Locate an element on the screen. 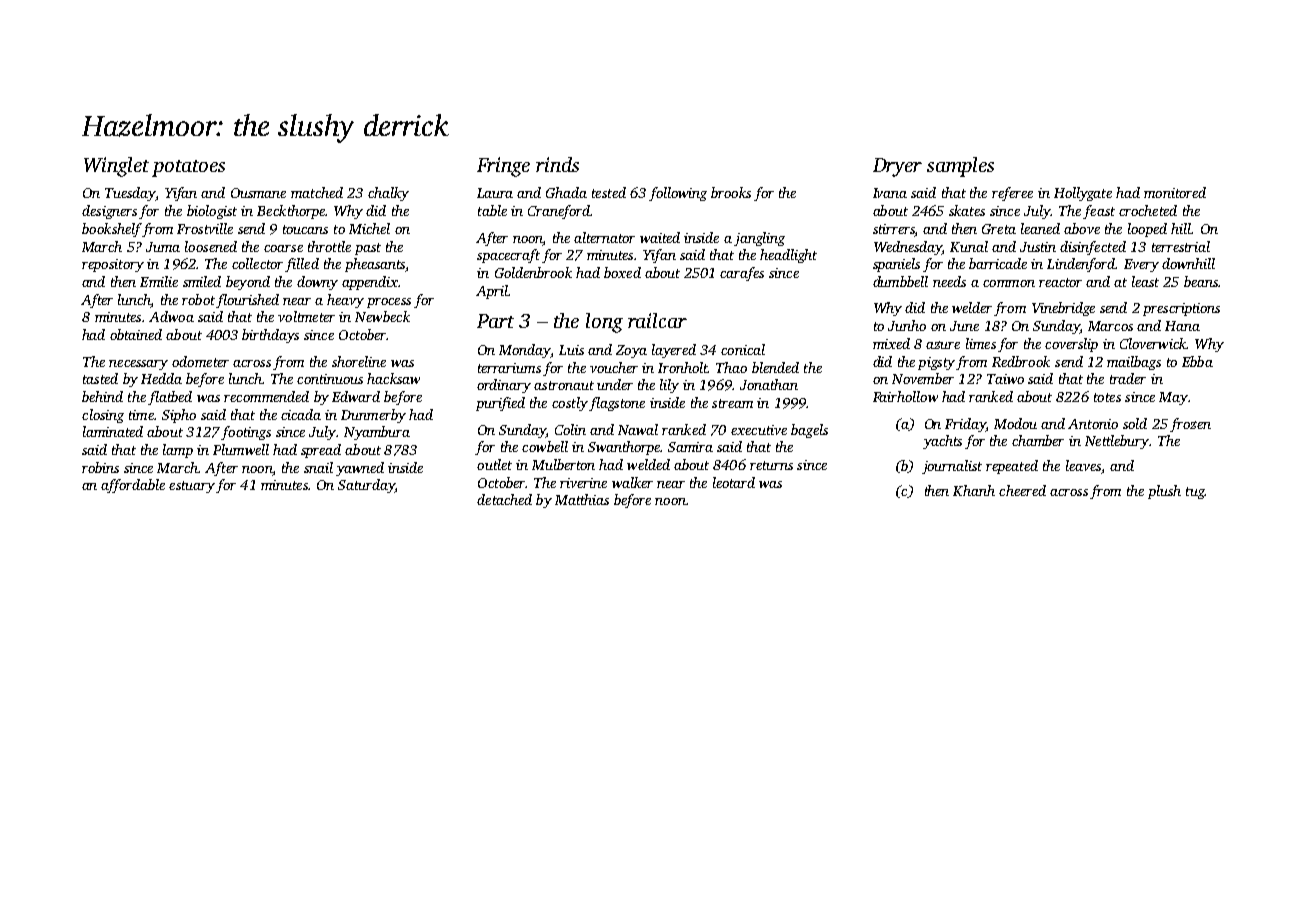 The width and height of the screenshot is (1308, 924). Dryer is located at coordinates (897, 167).
